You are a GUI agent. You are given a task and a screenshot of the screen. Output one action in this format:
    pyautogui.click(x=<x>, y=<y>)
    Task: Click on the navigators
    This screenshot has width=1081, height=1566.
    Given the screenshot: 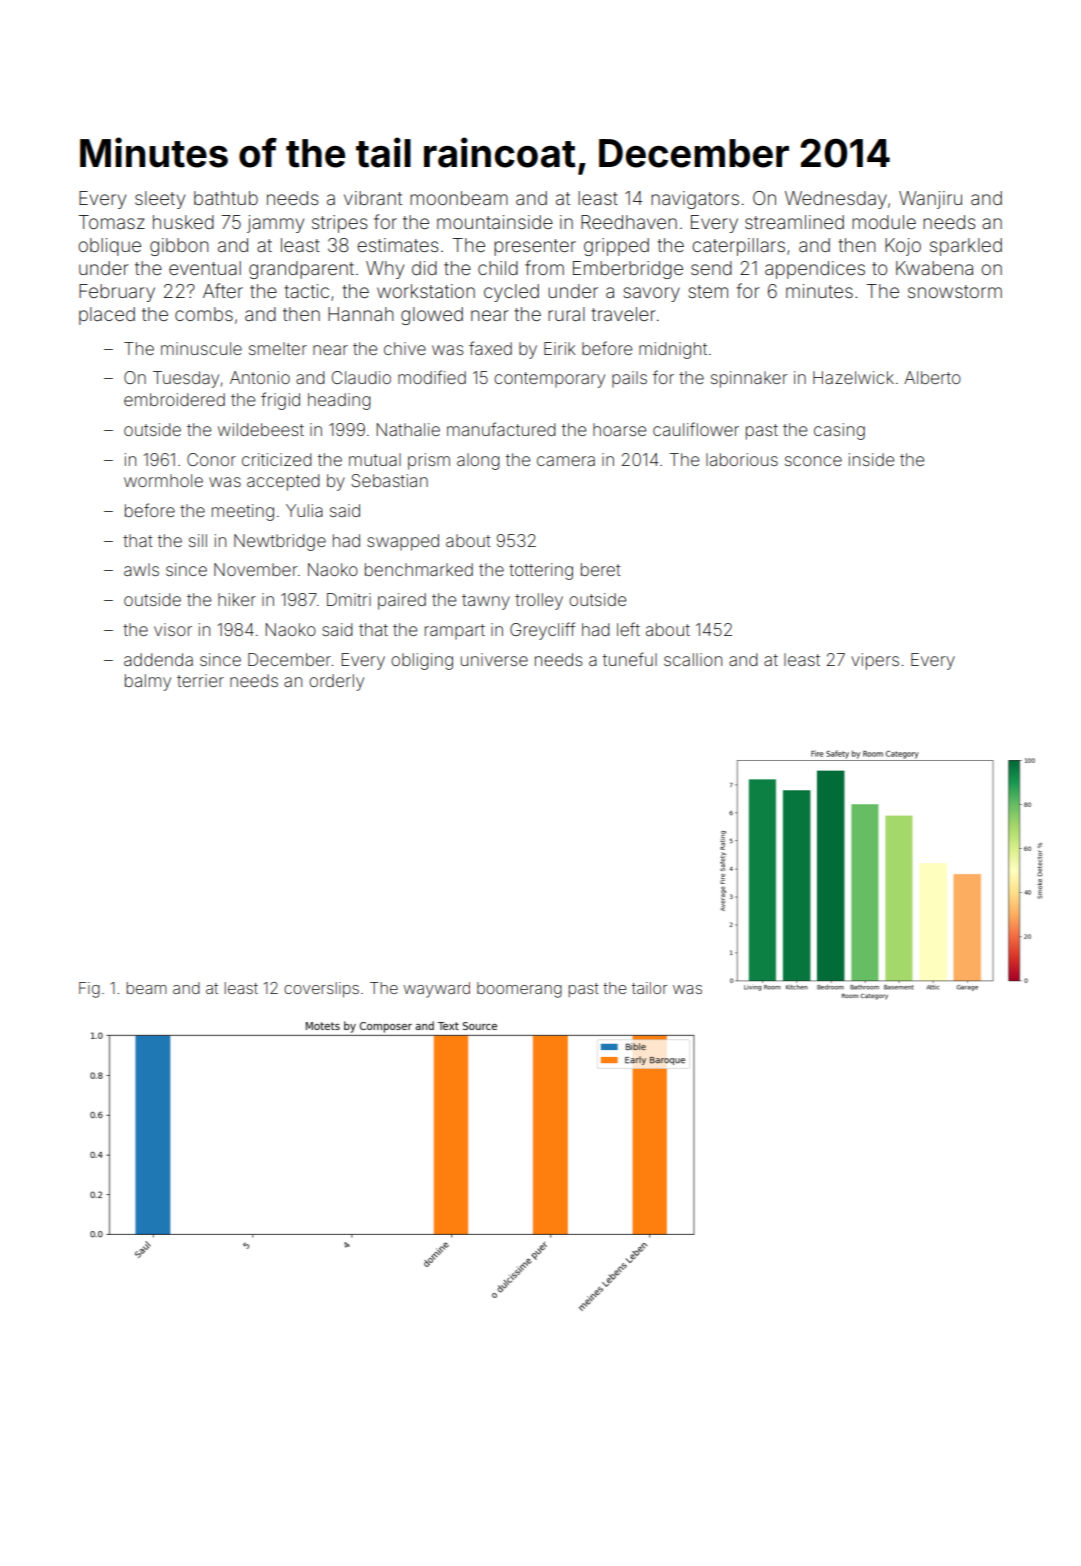 What is the action you would take?
    pyautogui.click(x=695, y=200)
